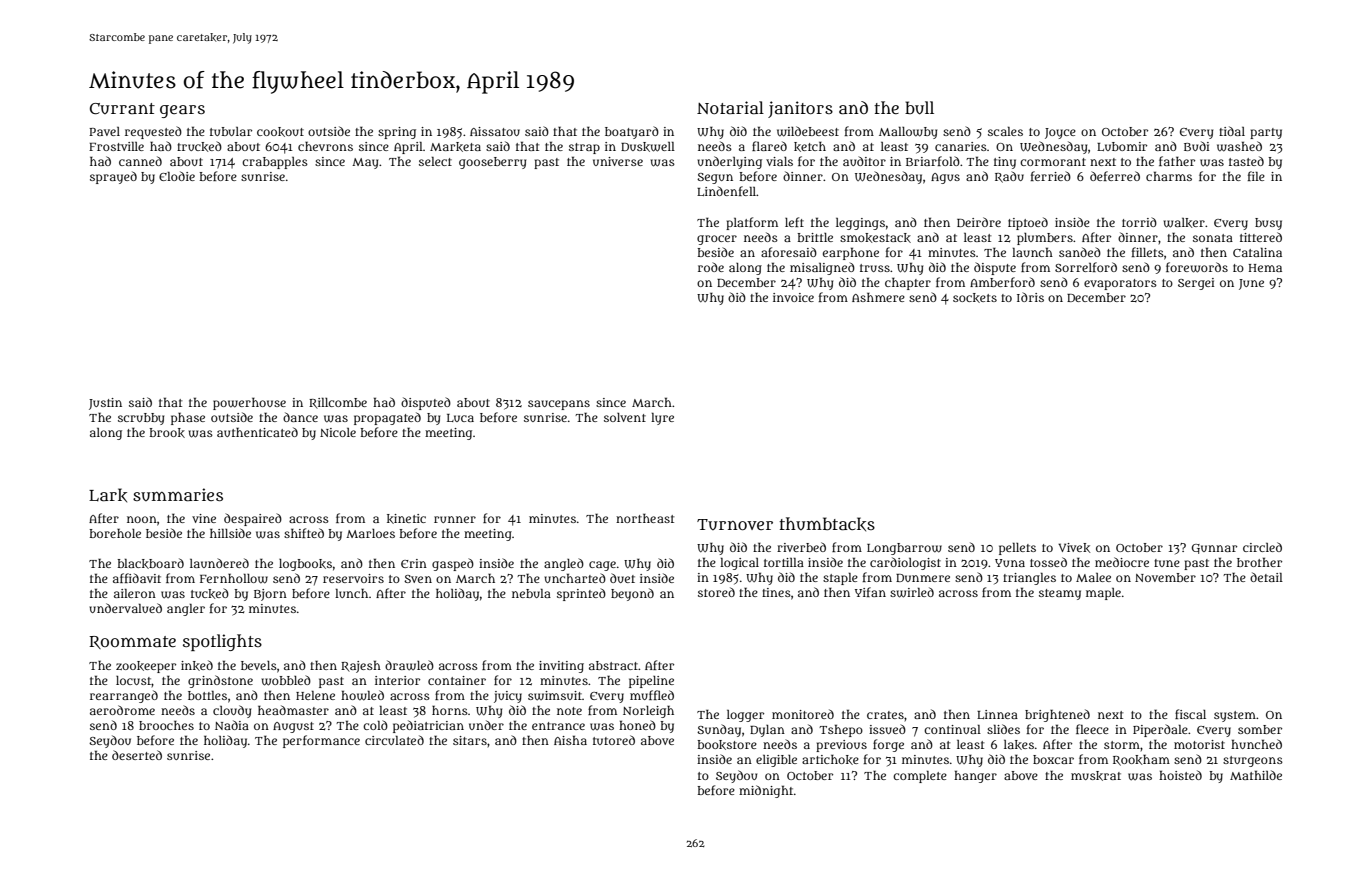 This screenshot has height=887, width=1372. What do you see at coordinates (711, 267) in the screenshot?
I see `rode` at bounding box center [711, 267].
